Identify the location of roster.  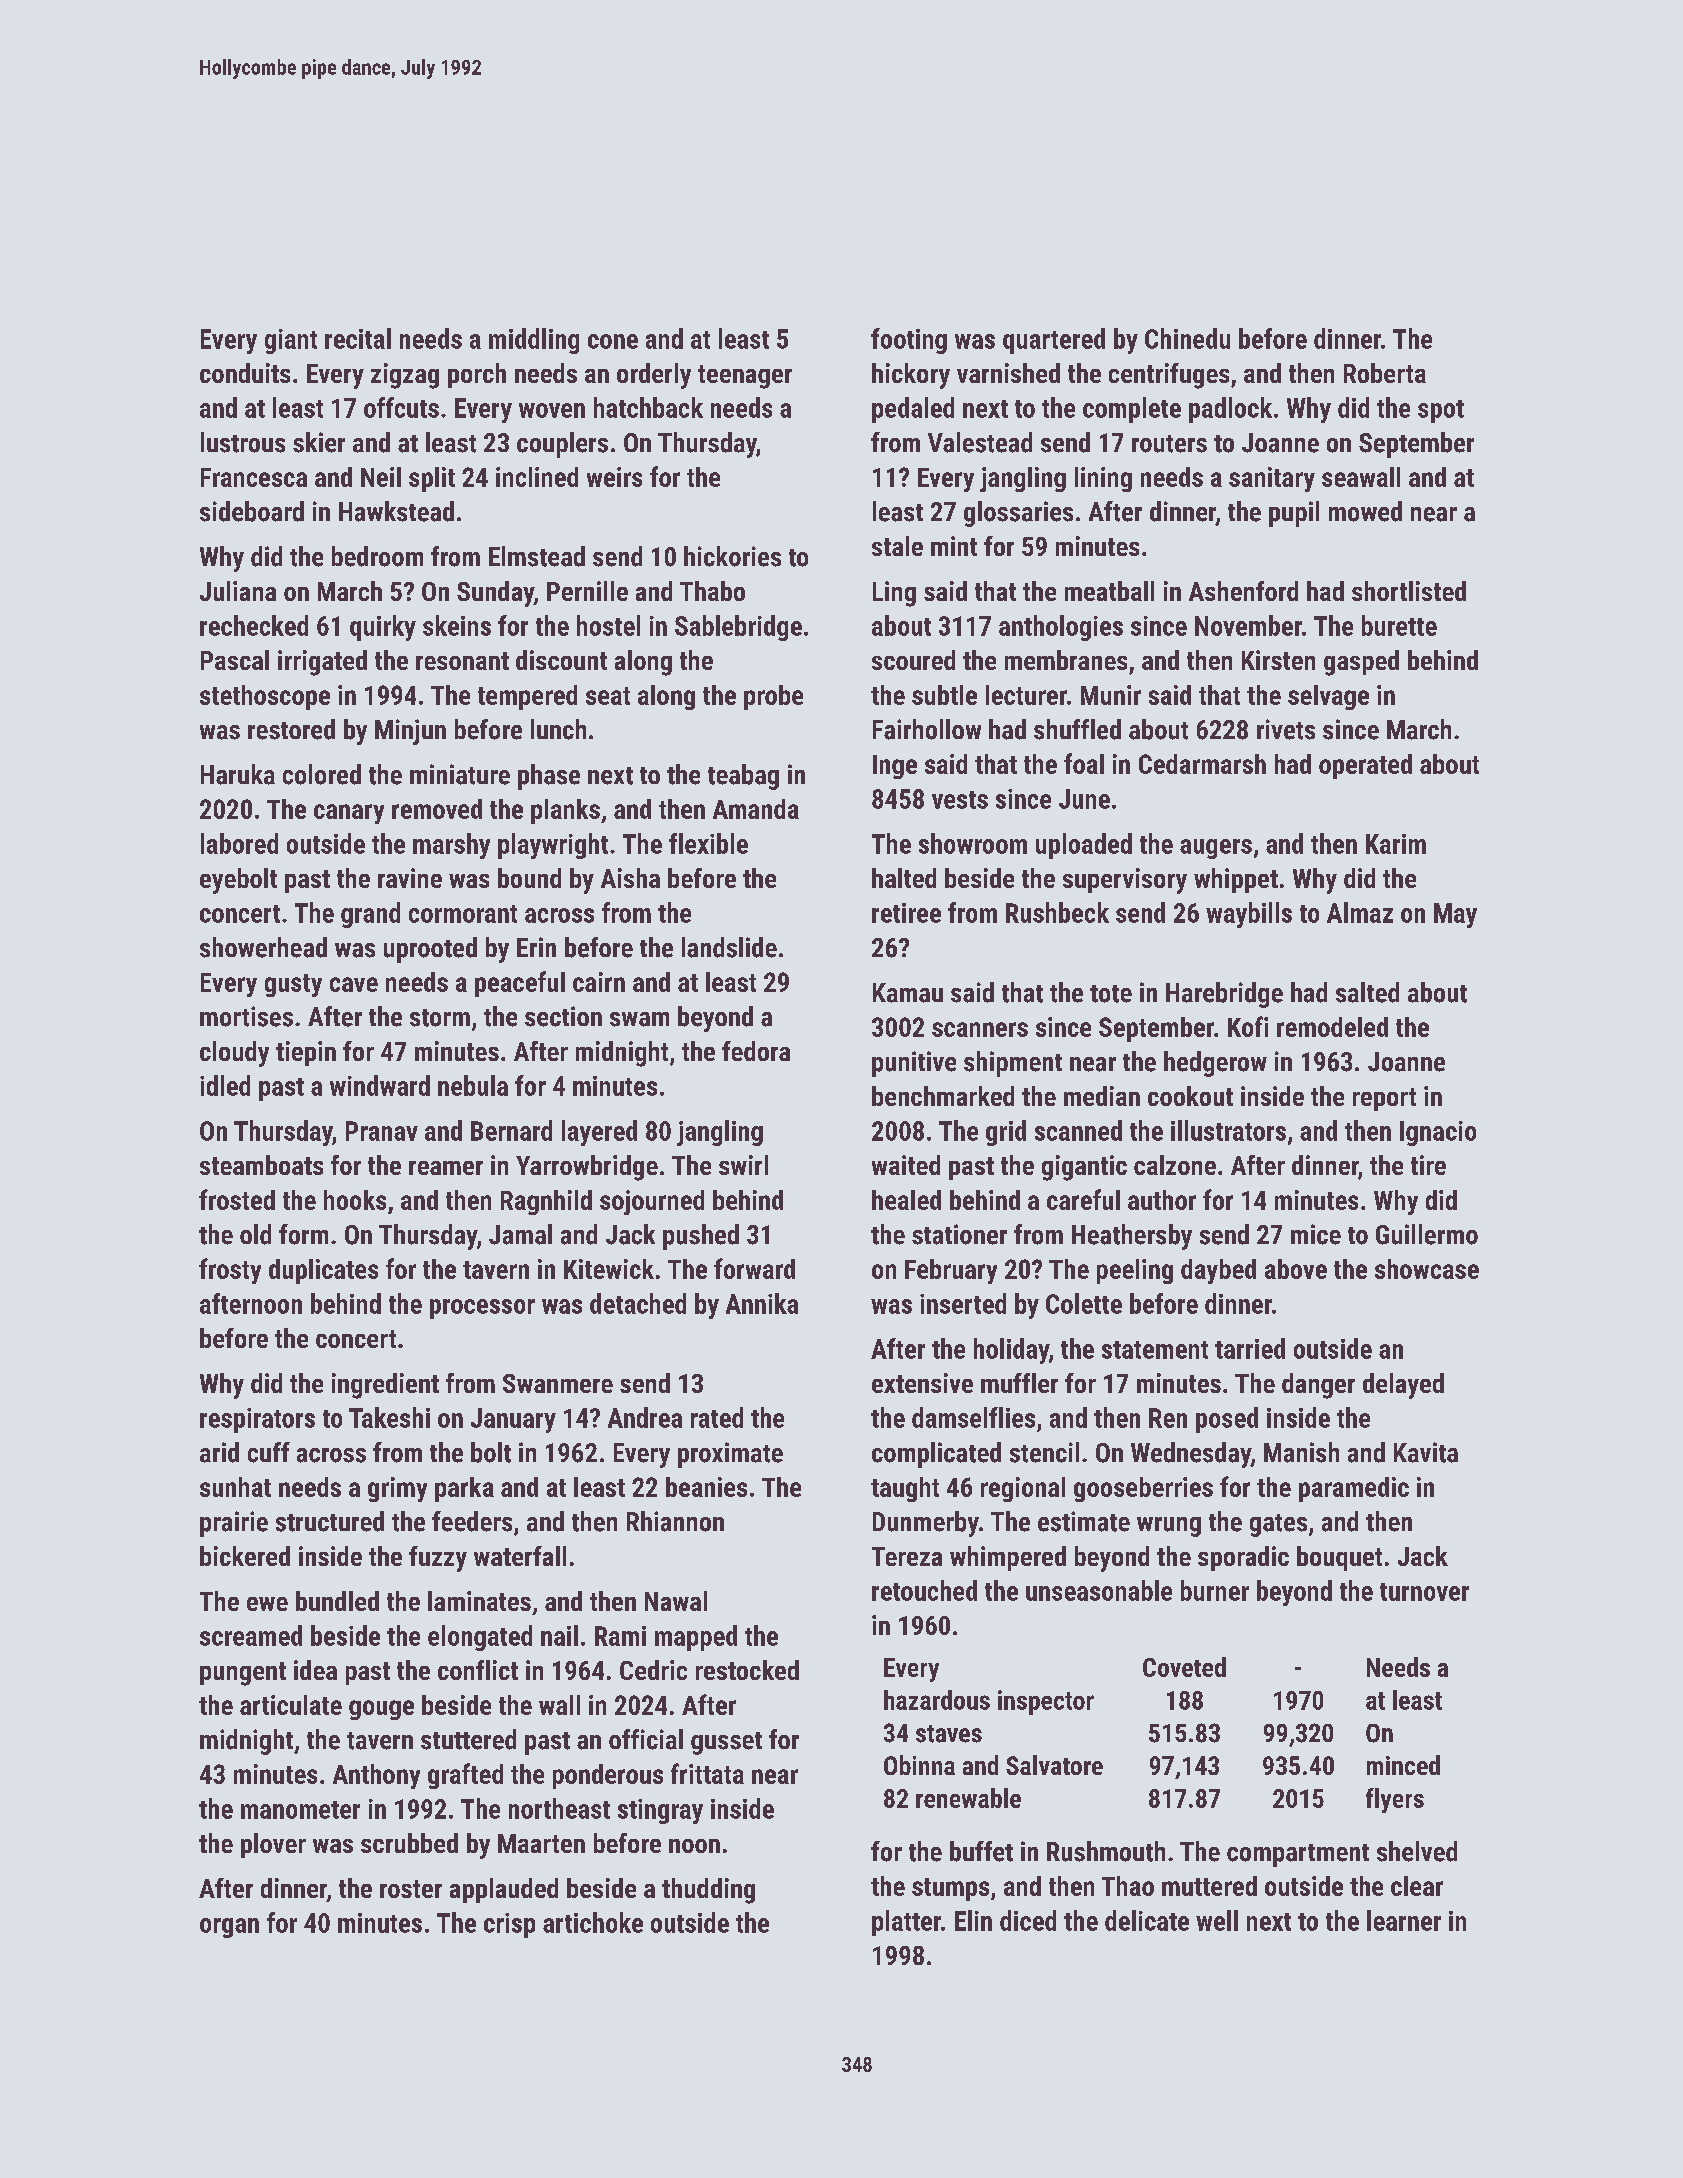
(411, 1889).
